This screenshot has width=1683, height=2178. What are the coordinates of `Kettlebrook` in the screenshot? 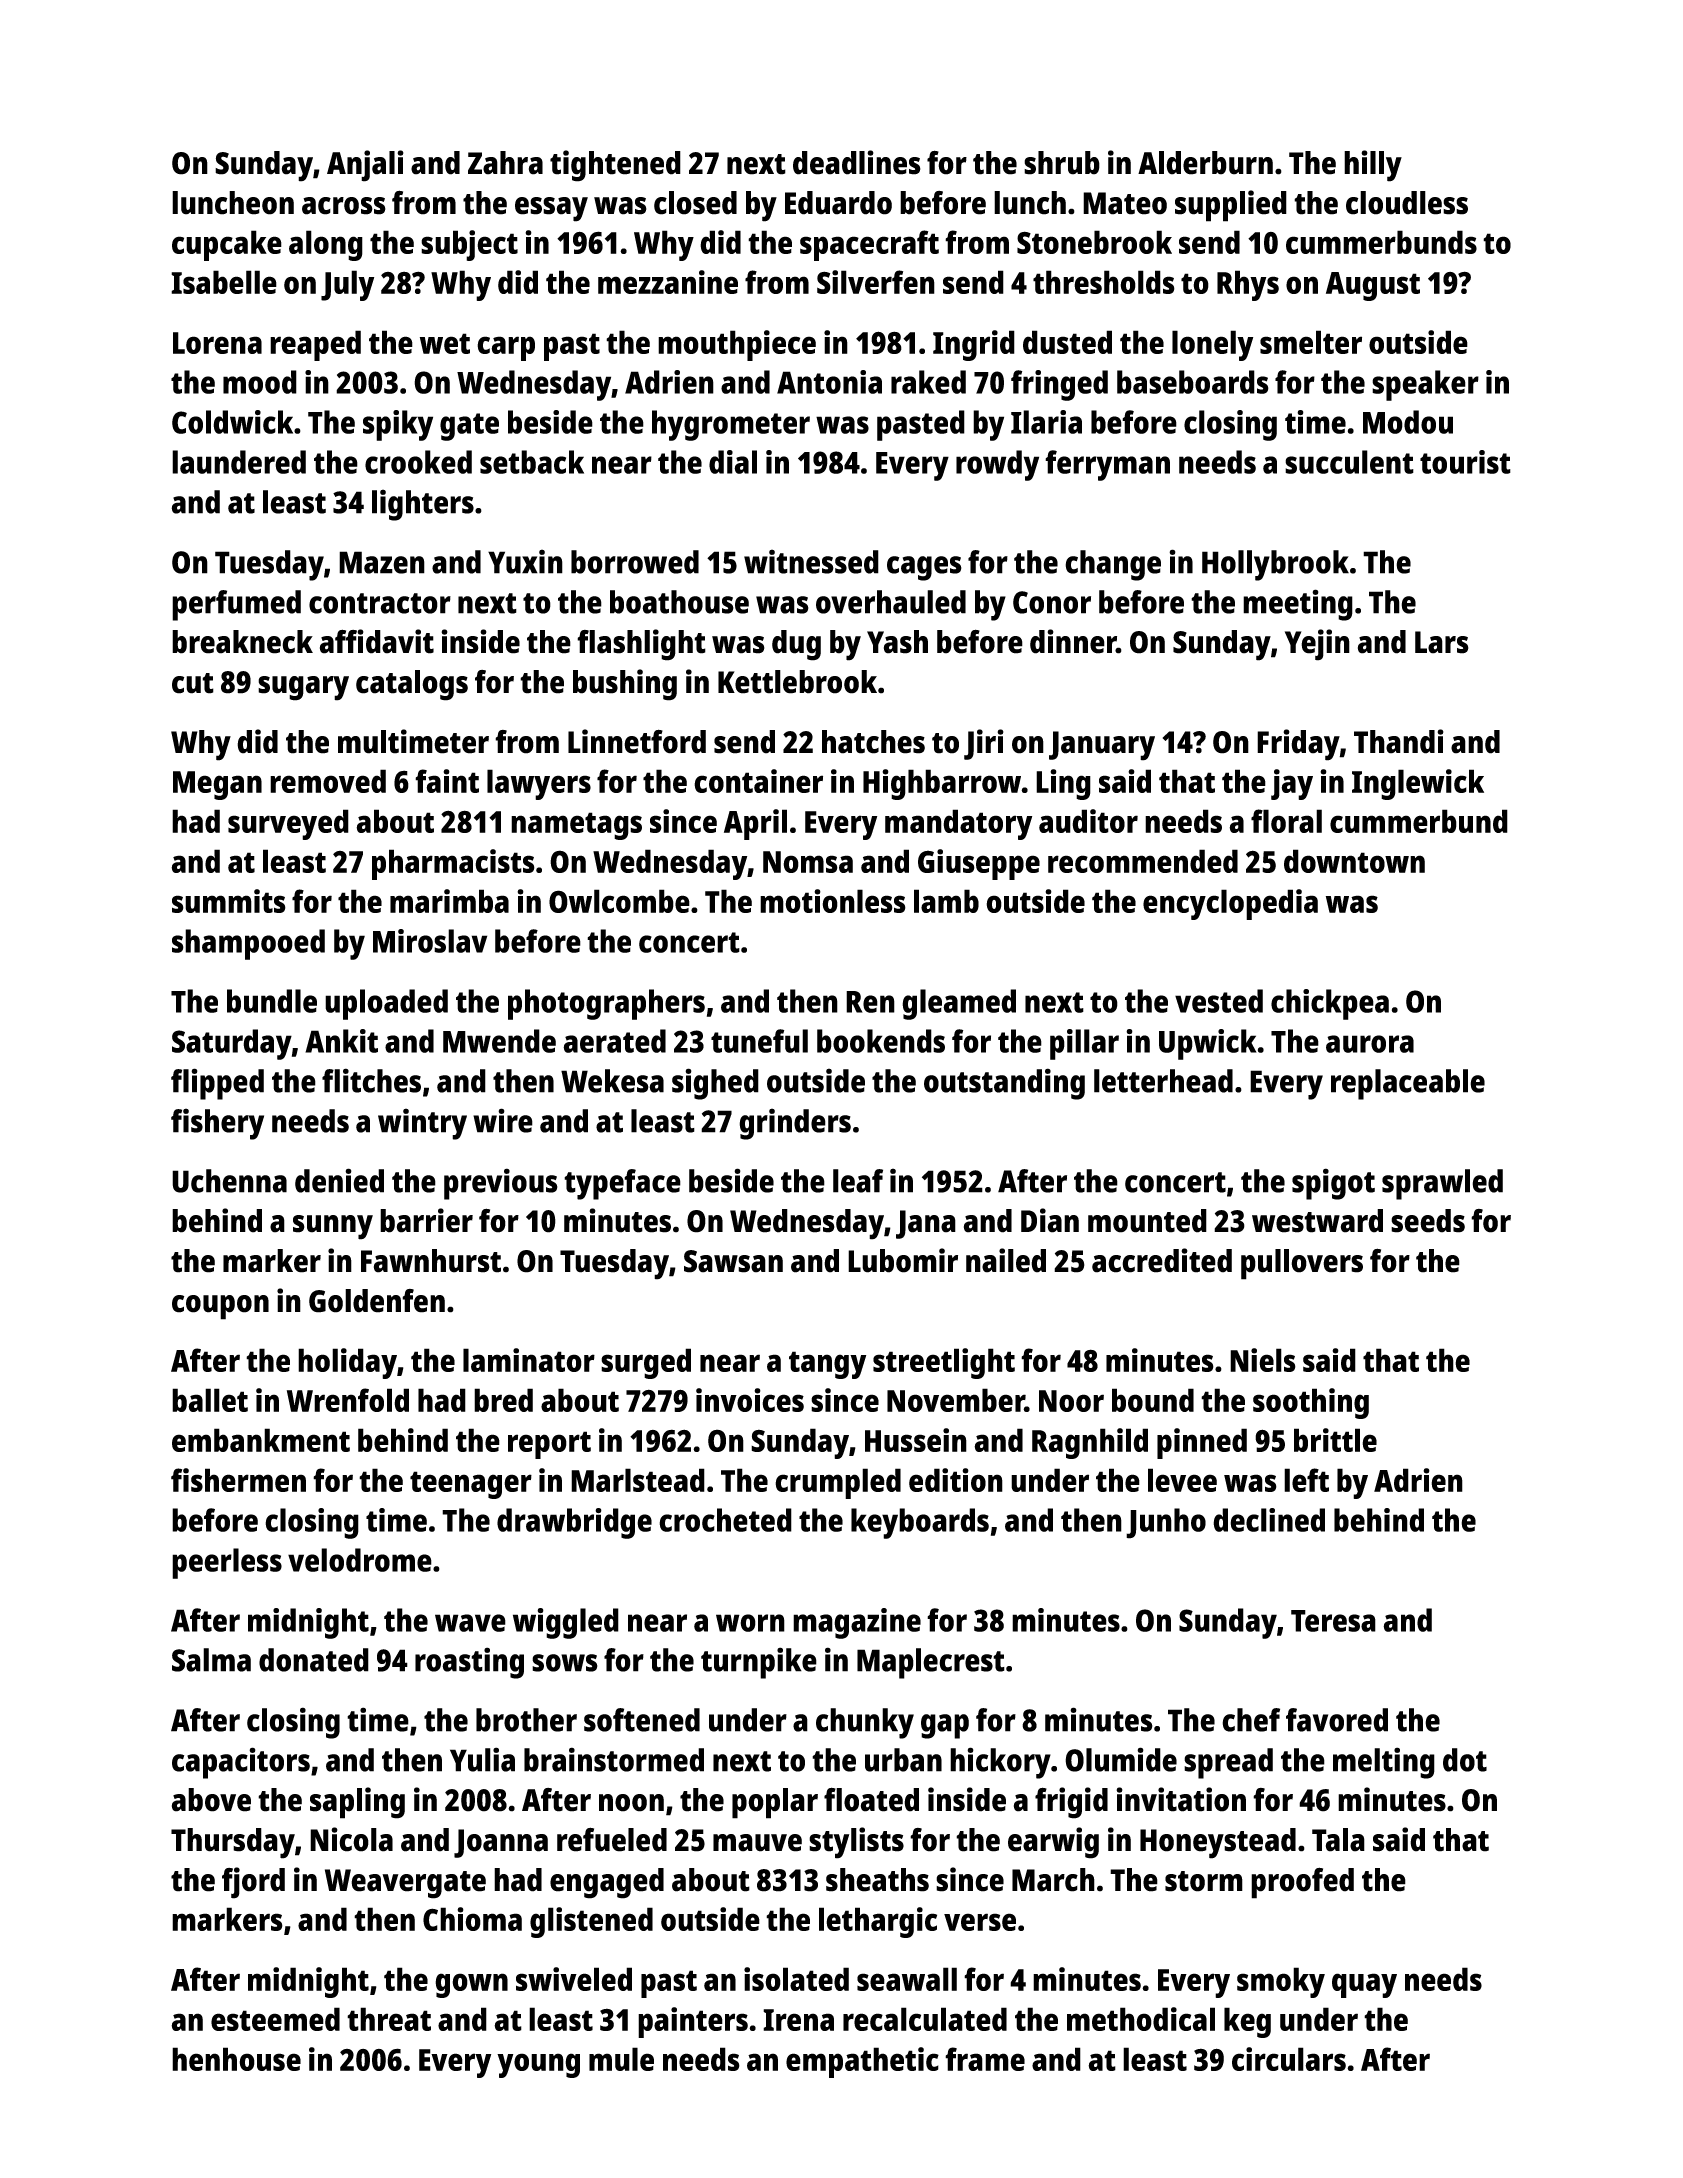 It's located at (797, 682).
